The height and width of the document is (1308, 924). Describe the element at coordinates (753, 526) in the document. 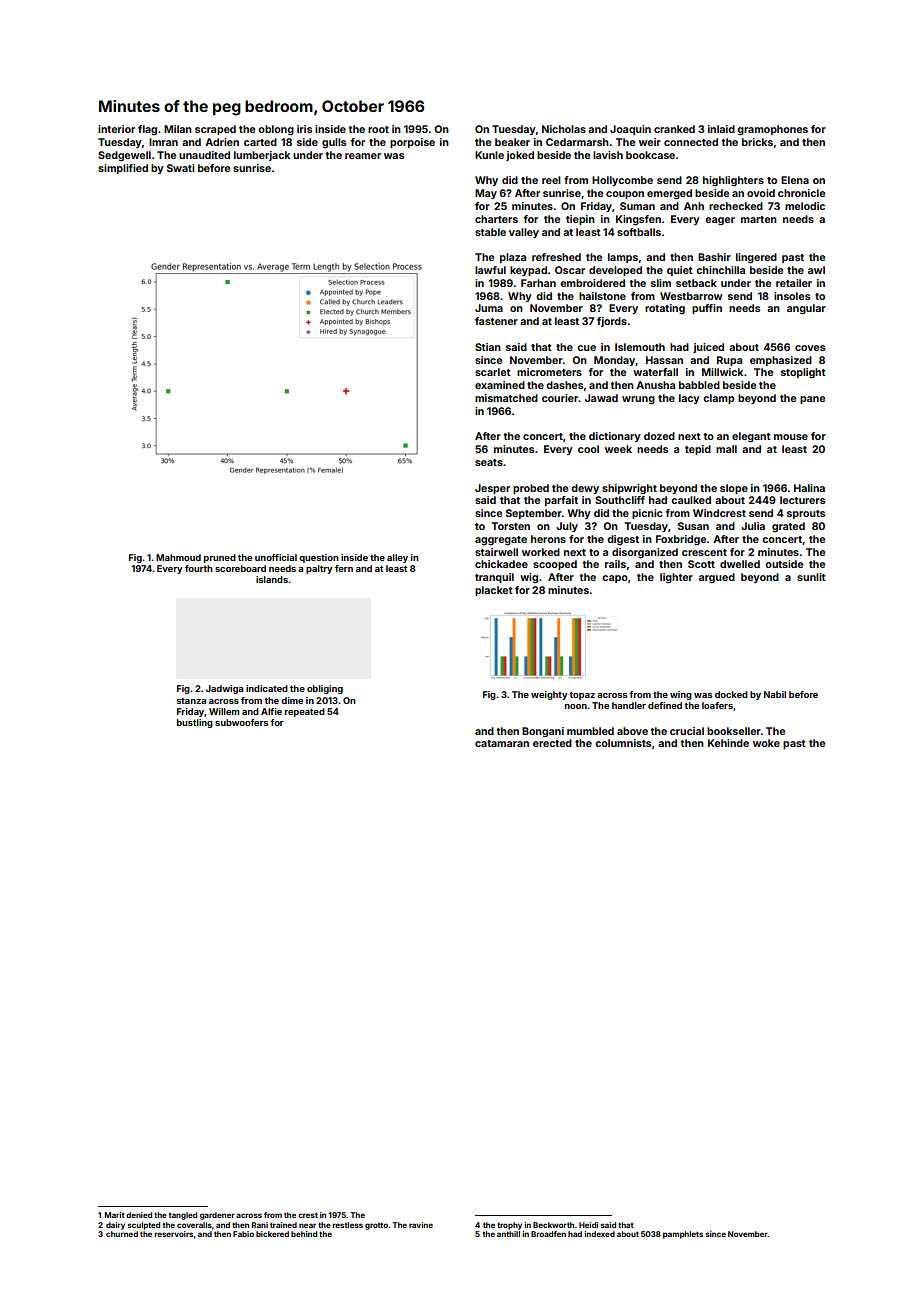

I see `Julia` at that location.
